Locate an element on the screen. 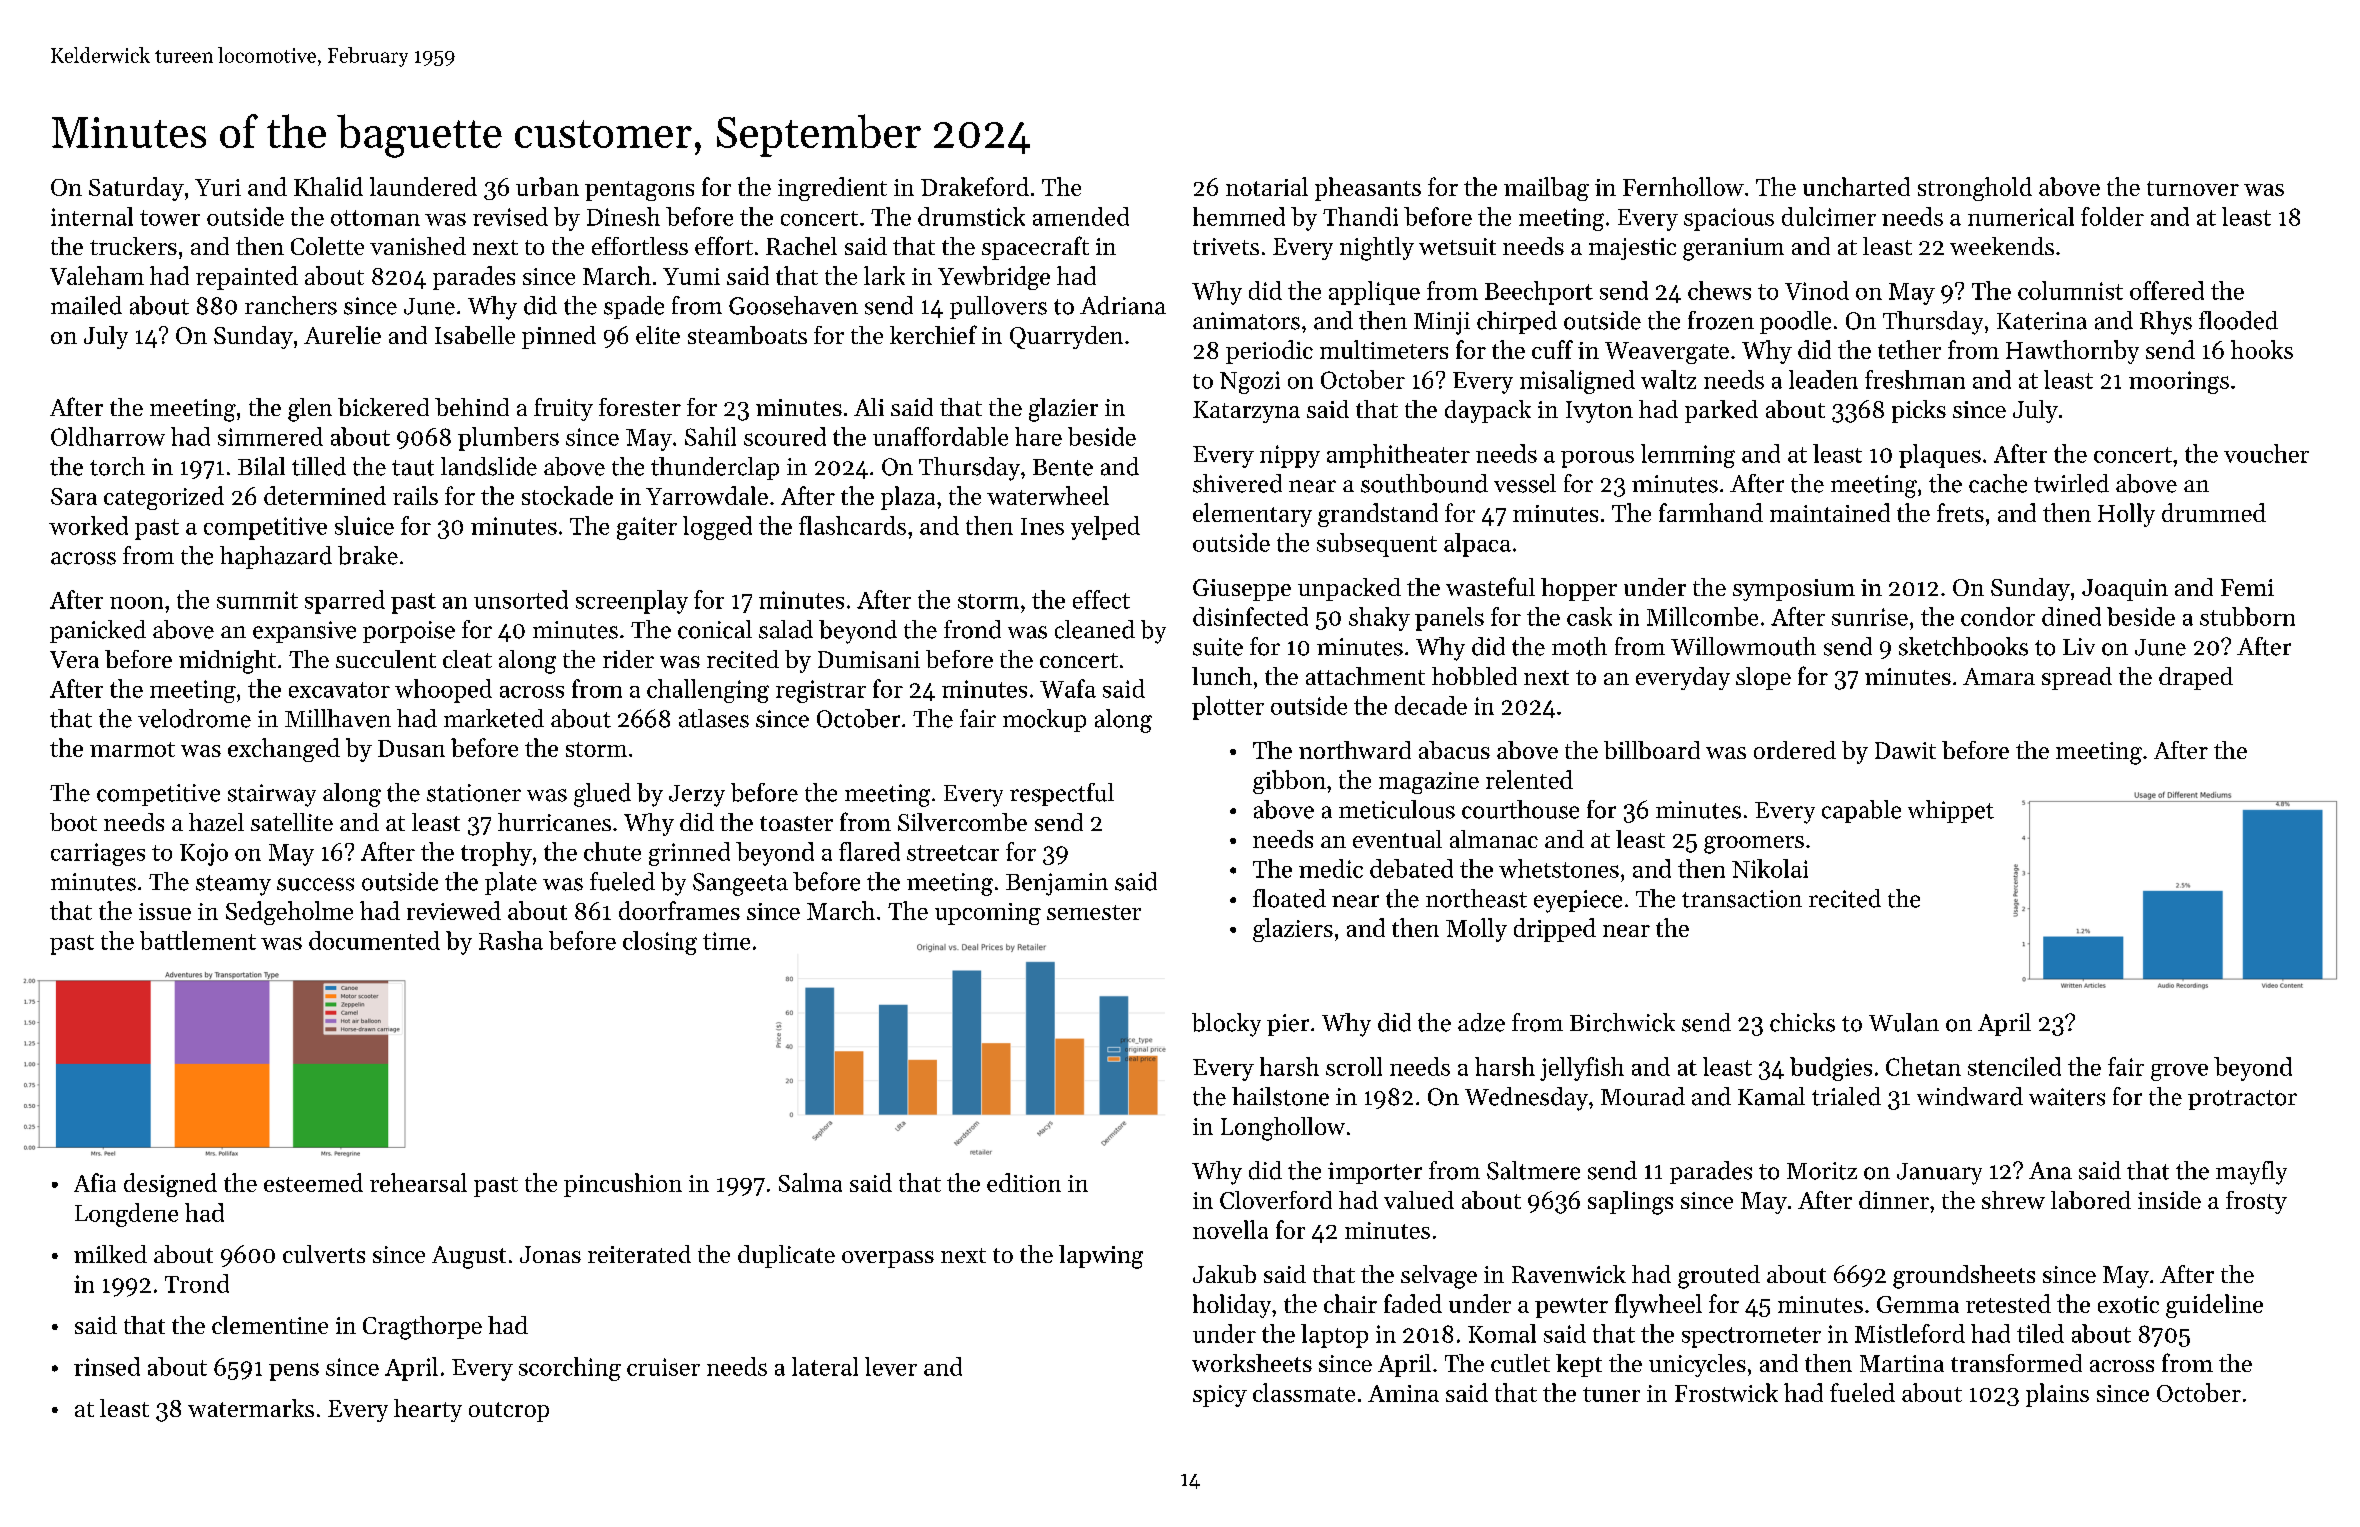  draped is located at coordinates (2196, 678).
